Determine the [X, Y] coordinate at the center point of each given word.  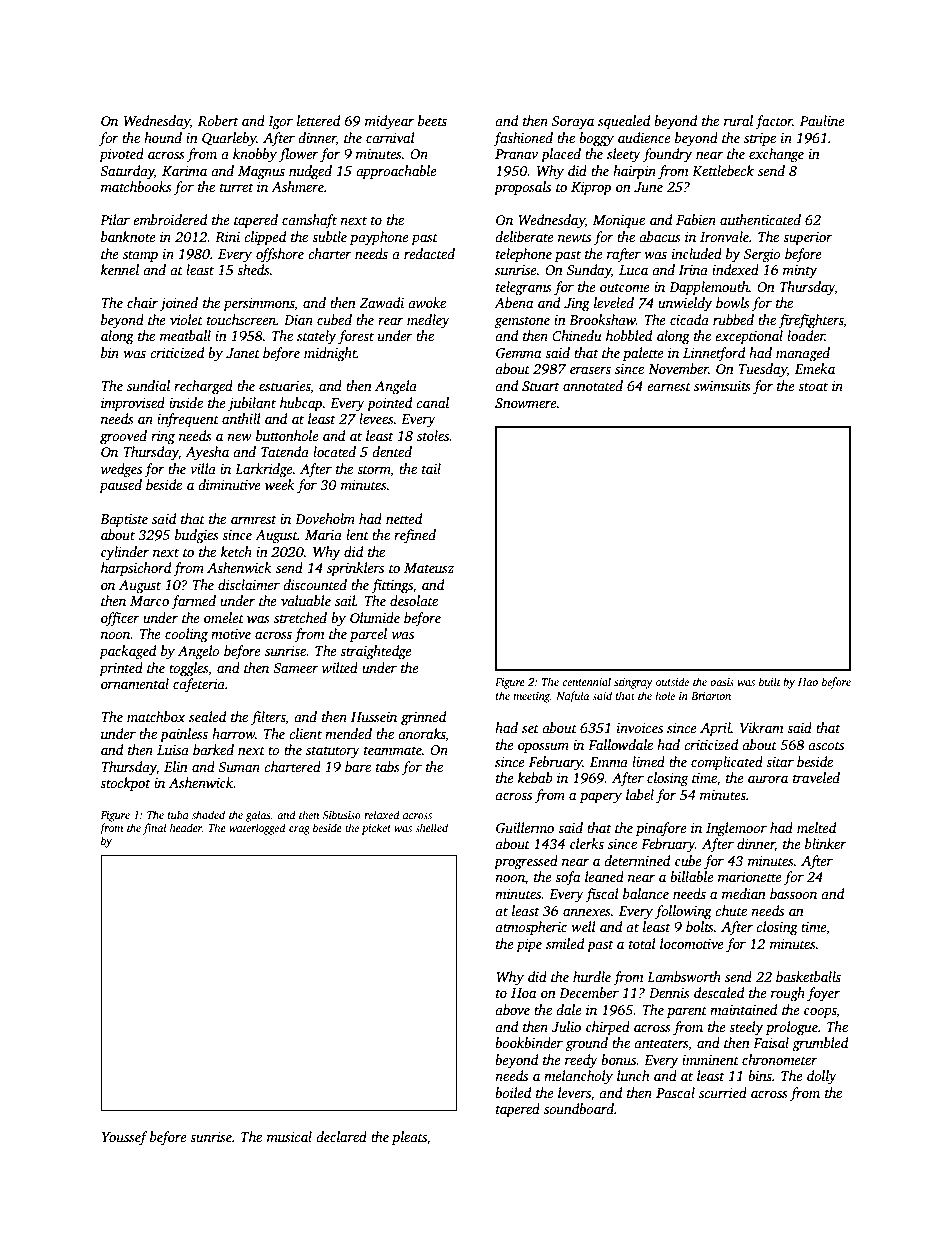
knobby [255, 155]
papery [601, 798]
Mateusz [429, 568]
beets [432, 120]
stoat [813, 386]
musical [289, 1136]
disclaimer [249, 584]
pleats [409, 1138]
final [154, 829]
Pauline [822, 120]
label [640, 794]
